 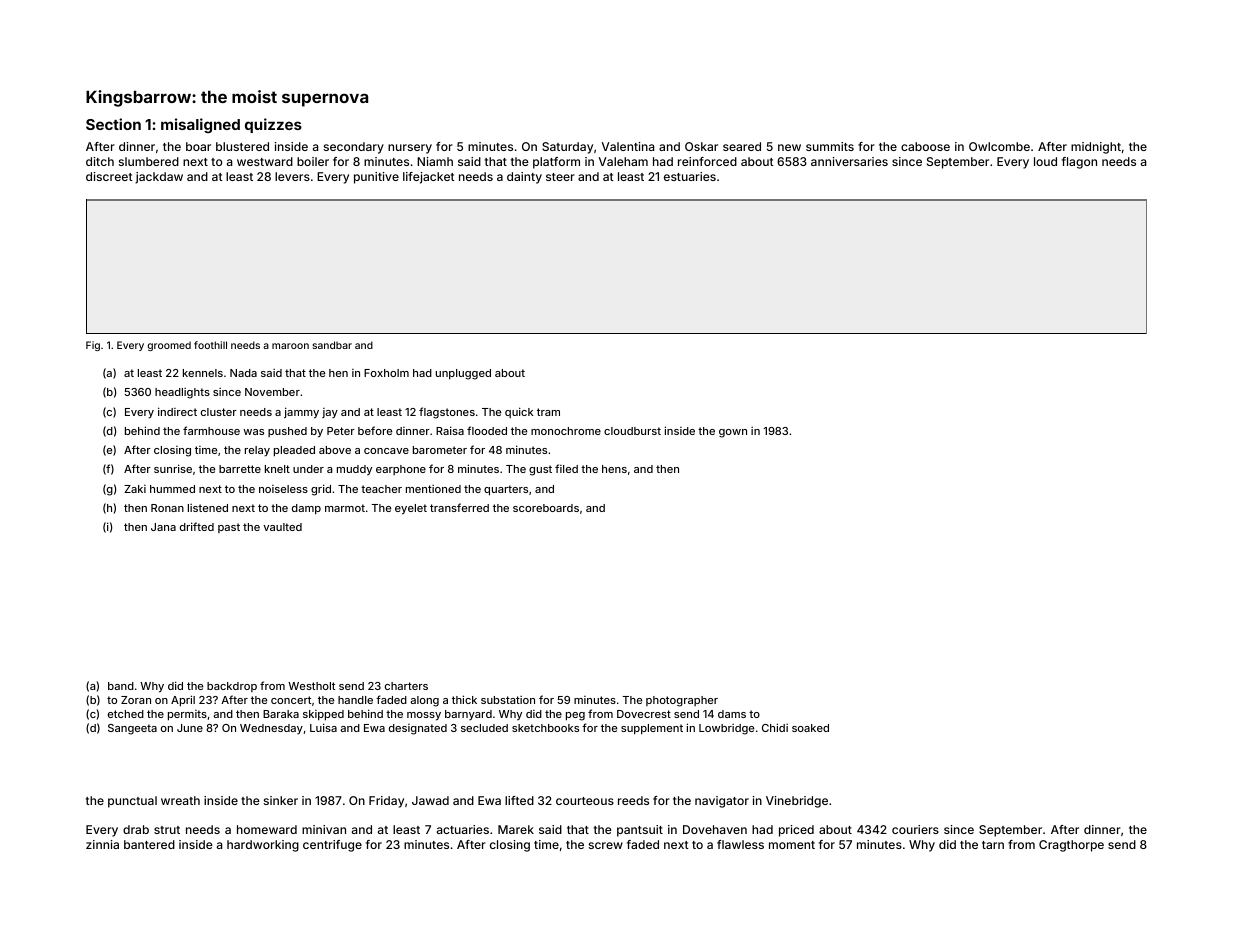 I want to click on jackdaw, so click(x=159, y=178).
